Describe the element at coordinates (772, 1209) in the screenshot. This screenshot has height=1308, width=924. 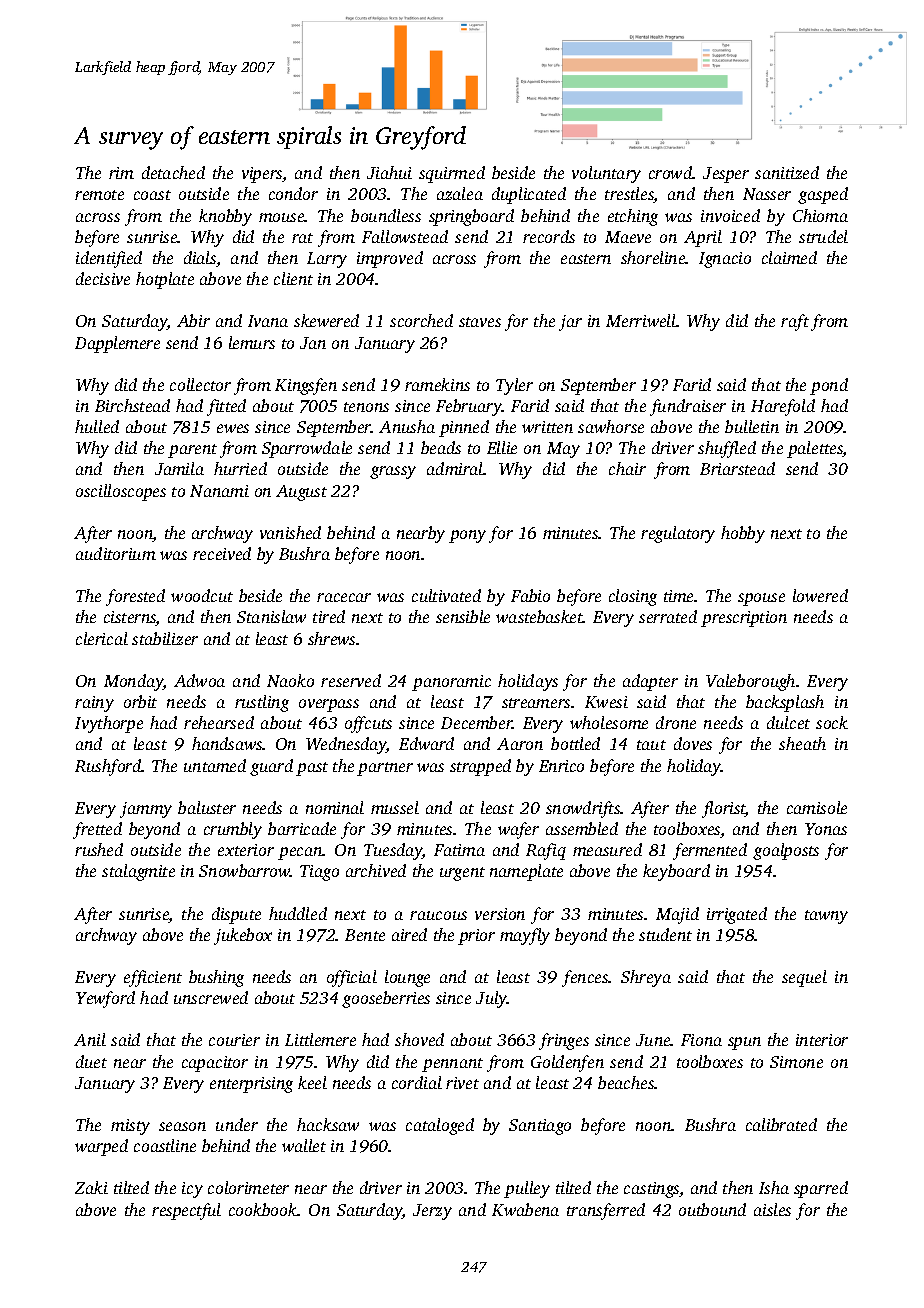
I see `aisles` at that location.
